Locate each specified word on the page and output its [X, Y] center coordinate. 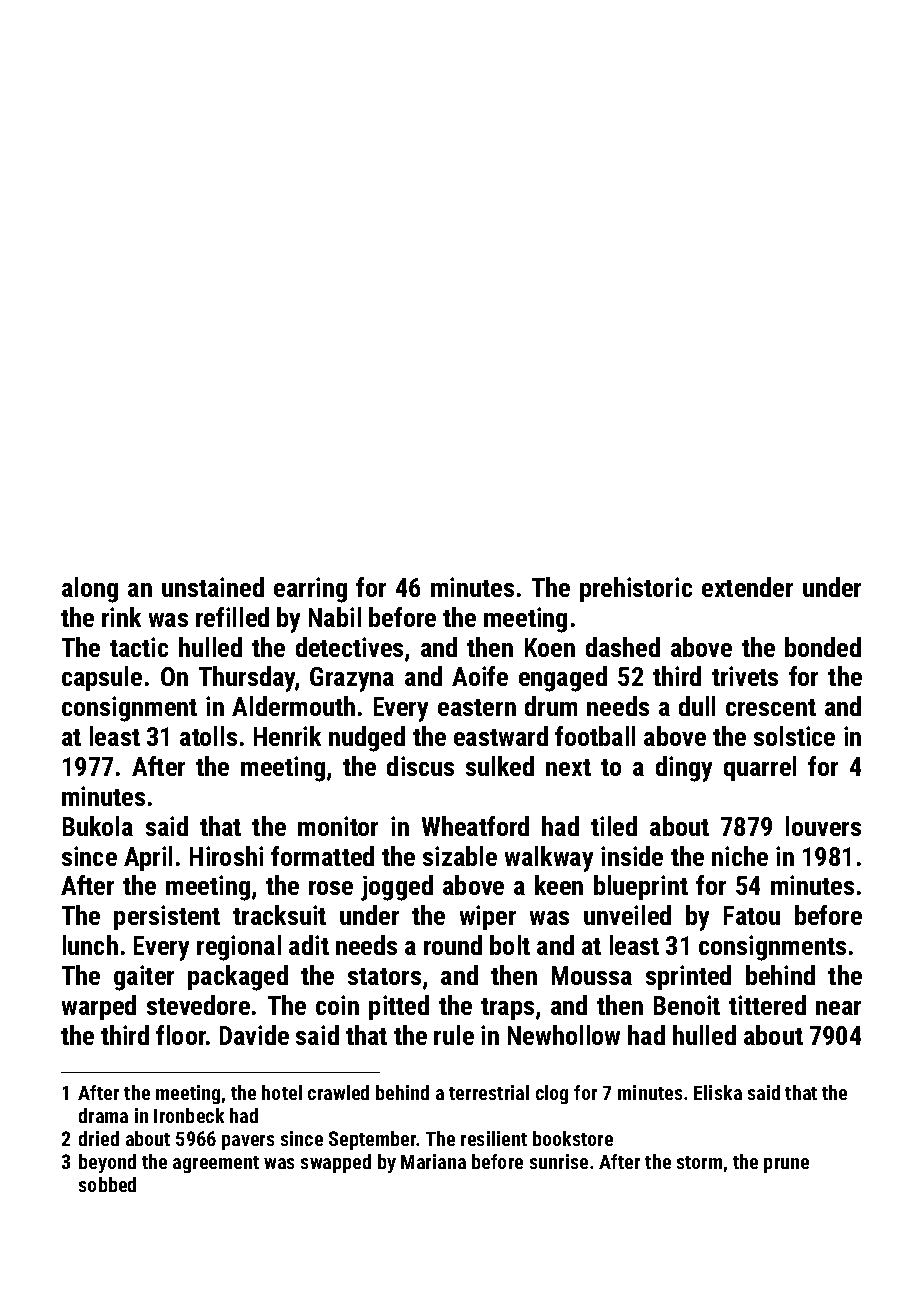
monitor [338, 826]
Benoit [687, 1005]
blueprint [641, 887]
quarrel [760, 768]
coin [337, 1005]
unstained [213, 587]
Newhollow [564, 1035]
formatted [322, 856]
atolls [208, 736]
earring [310, 590]
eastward [501, 736]
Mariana [433, 1161]
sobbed [107, 1184]
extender [747, 587]
